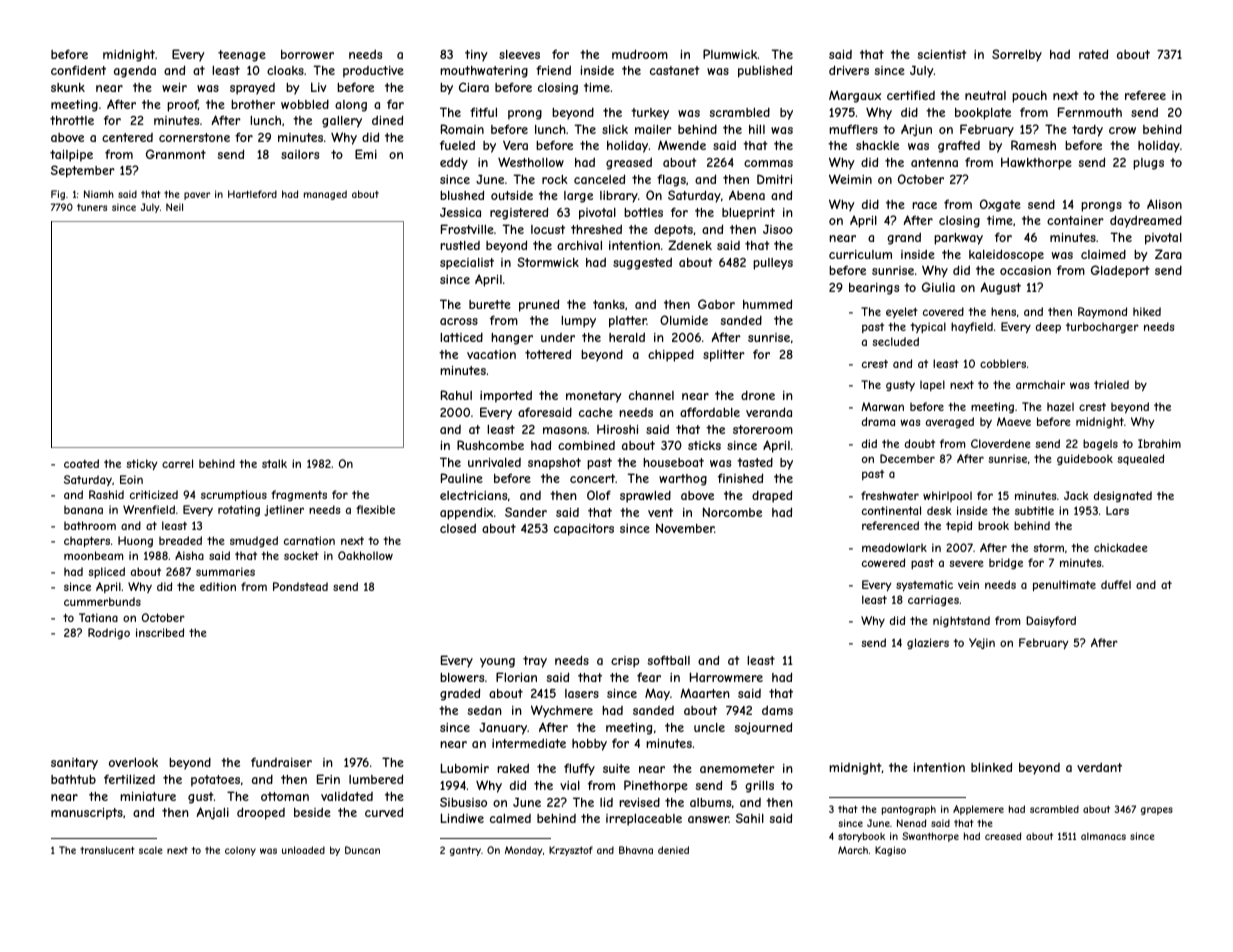 The image size is (1233, 952). Describe the element at coordinates (642, 263) in the document. I see `suggested` at that location.
